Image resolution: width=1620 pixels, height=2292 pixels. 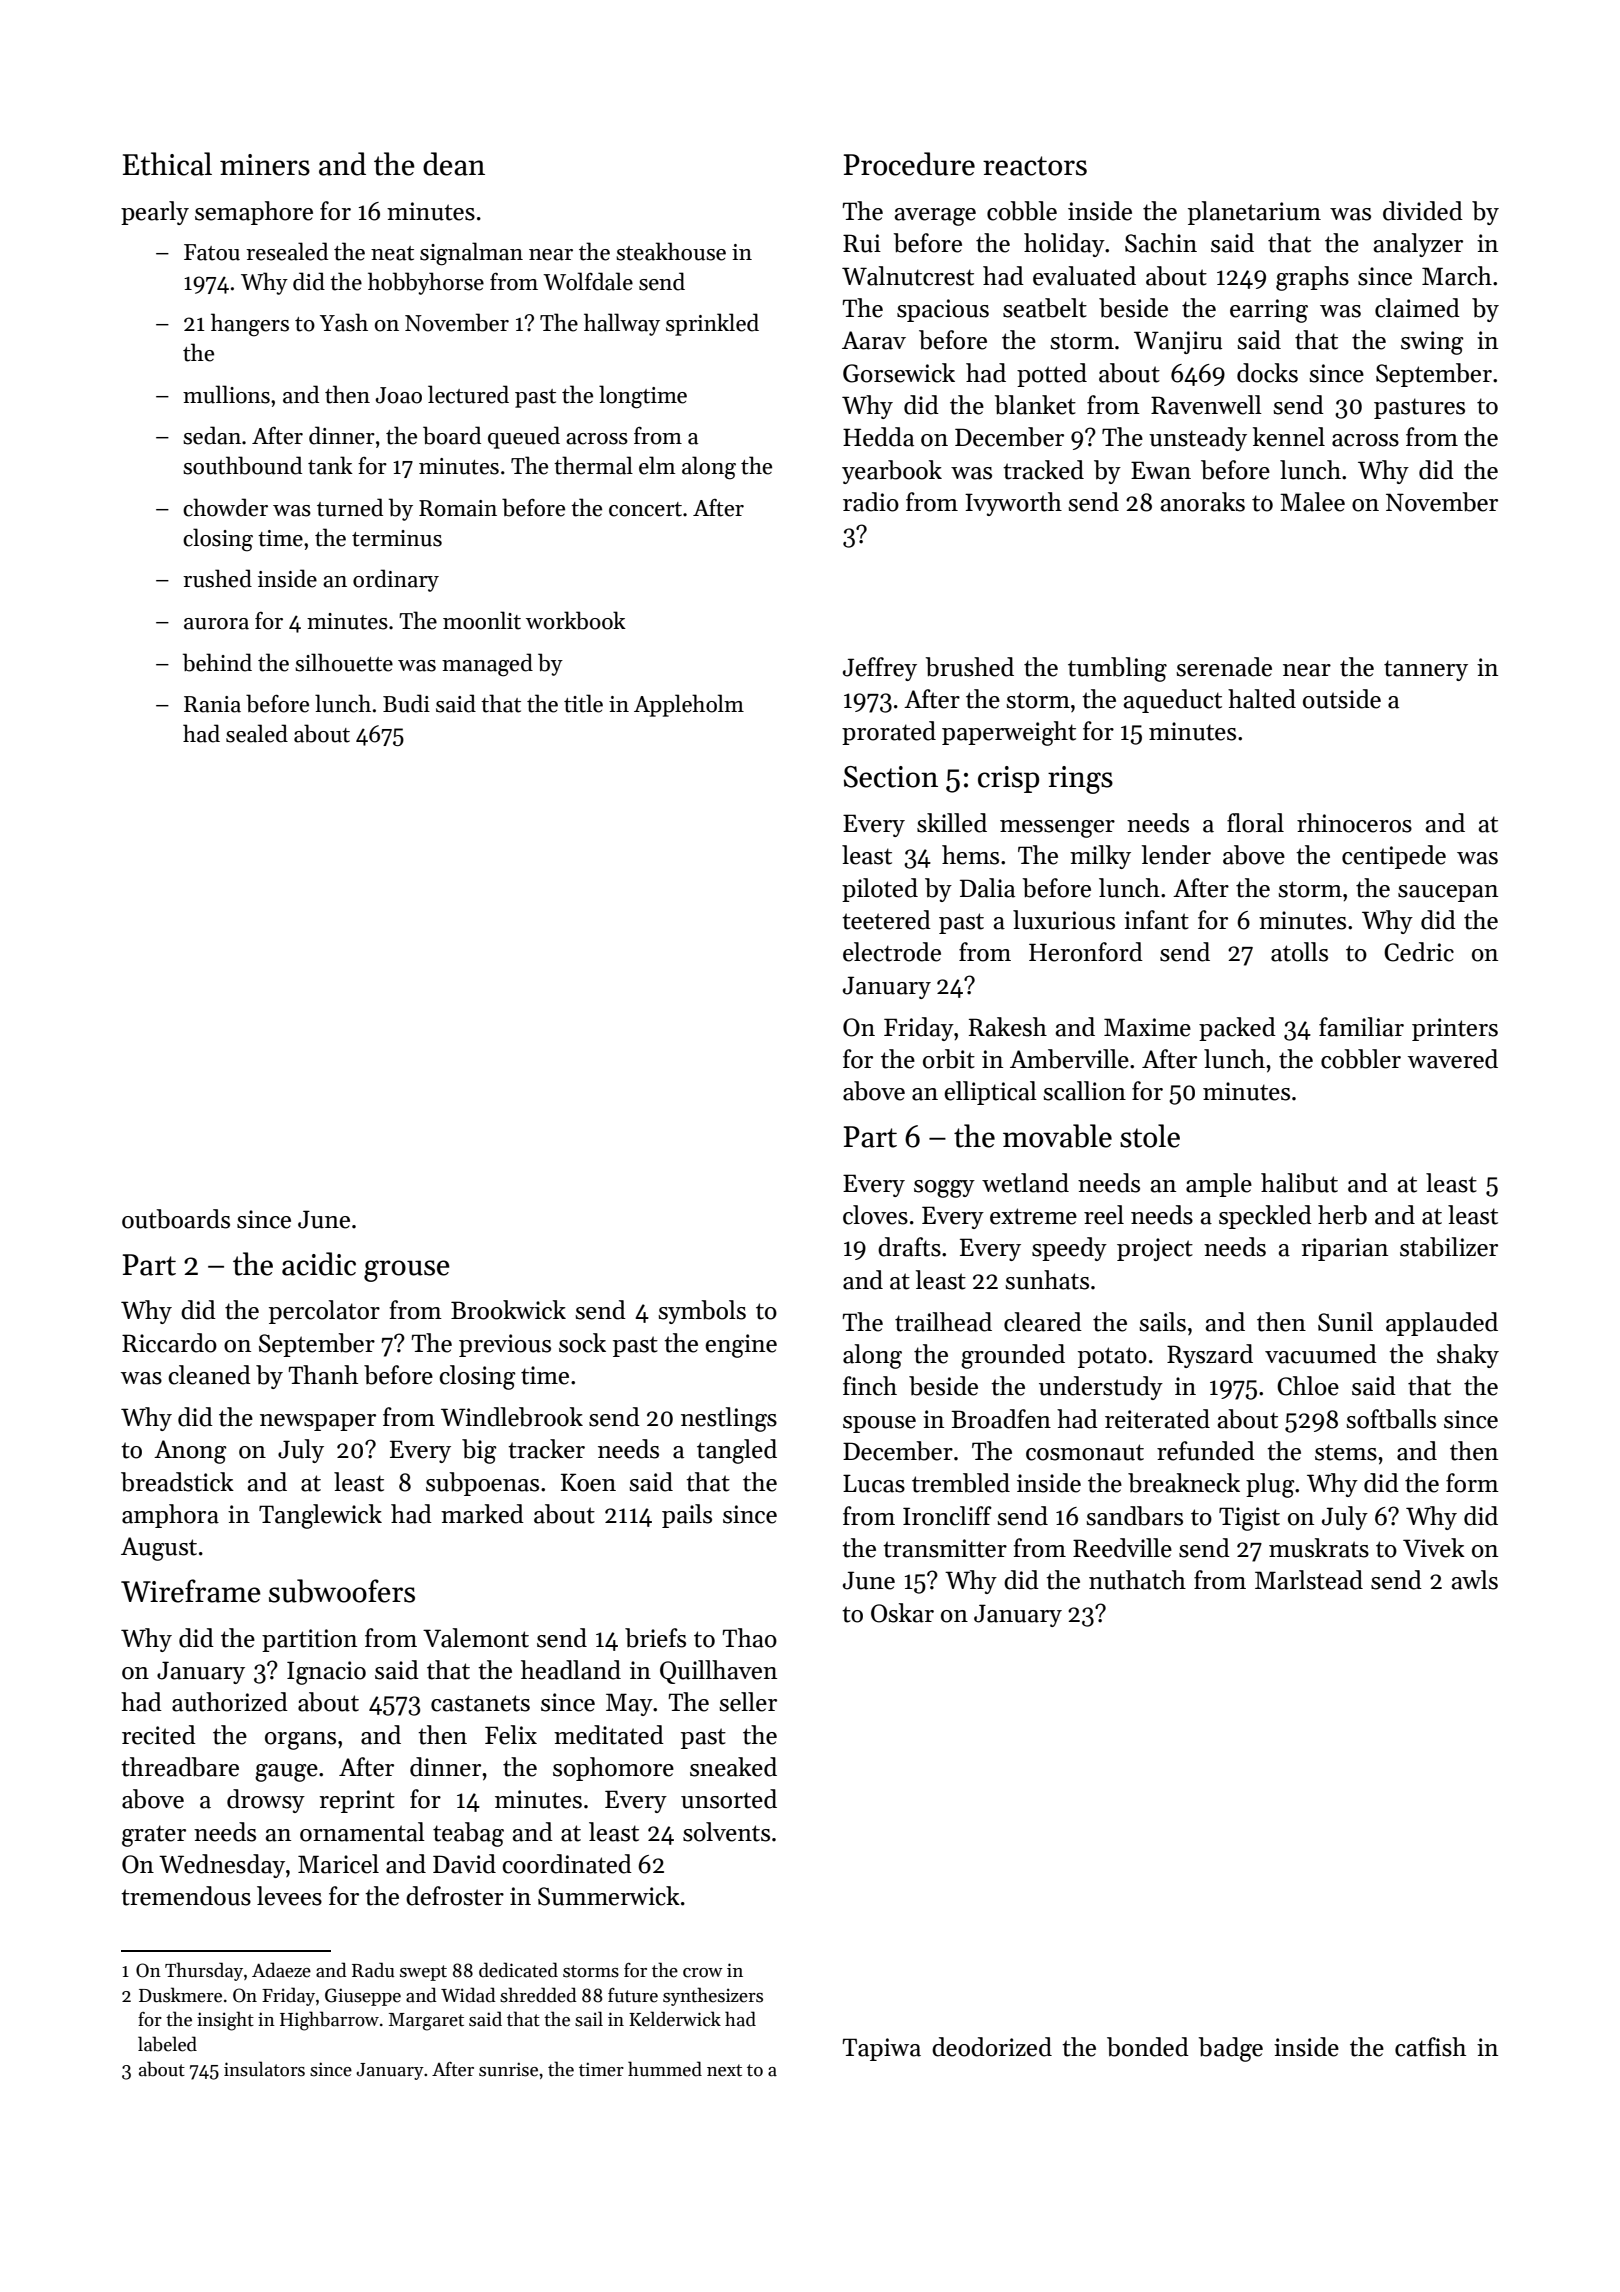 What do you see at coordinates (1045, 308) in the screenshot?
I see `seatbelt` at bounding box center [1045, 308].
